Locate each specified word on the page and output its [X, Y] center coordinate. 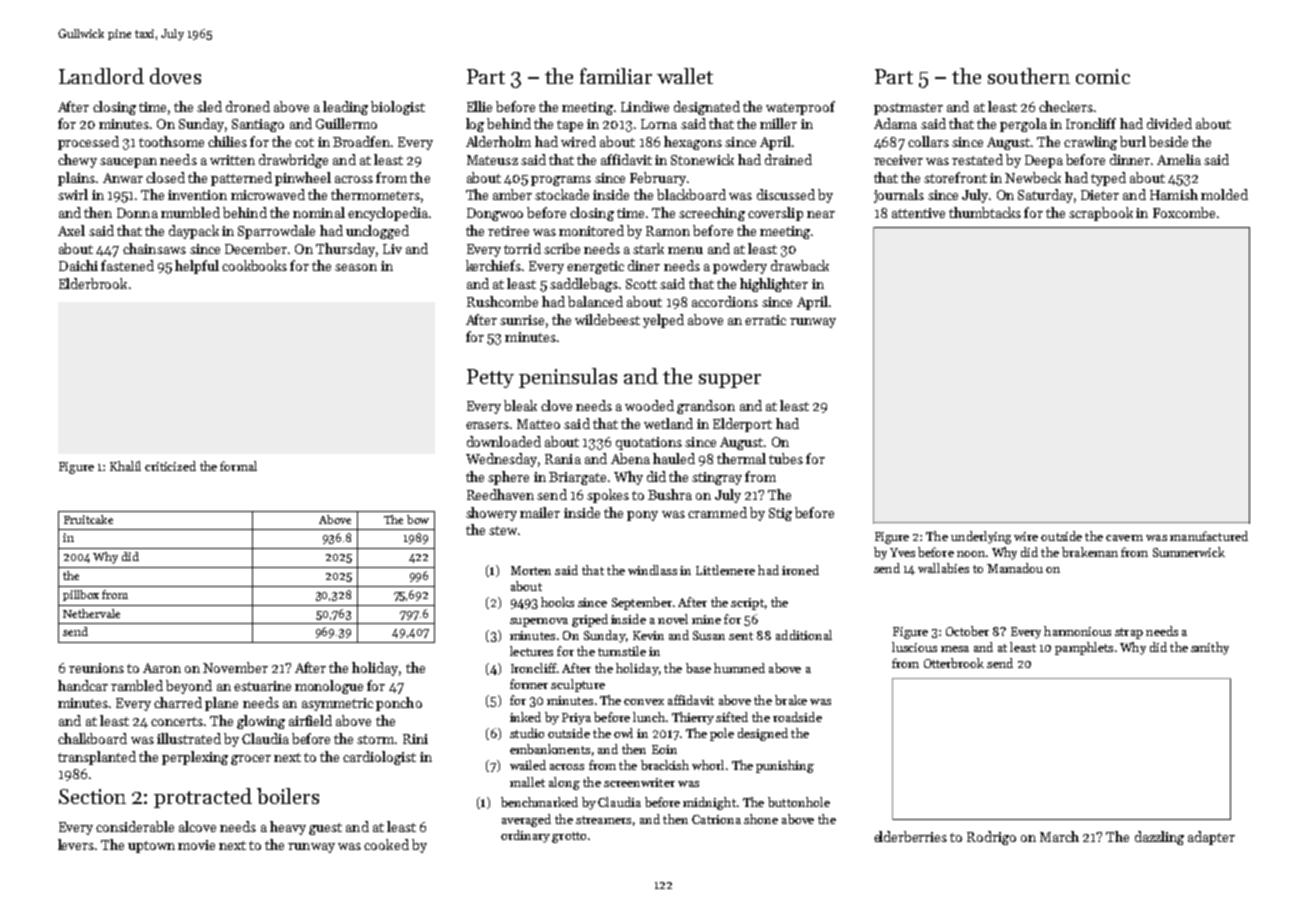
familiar [616, 76]
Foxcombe [1184, 212]
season [356, 267]
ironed [800, 570]
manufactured [1209, 536]
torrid [522, 248]
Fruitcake [88, 519]
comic [1103, 76]
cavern [1124, 538]
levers [76, 844]
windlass [652, 570]
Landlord [101, 76]
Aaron [162, 668]
